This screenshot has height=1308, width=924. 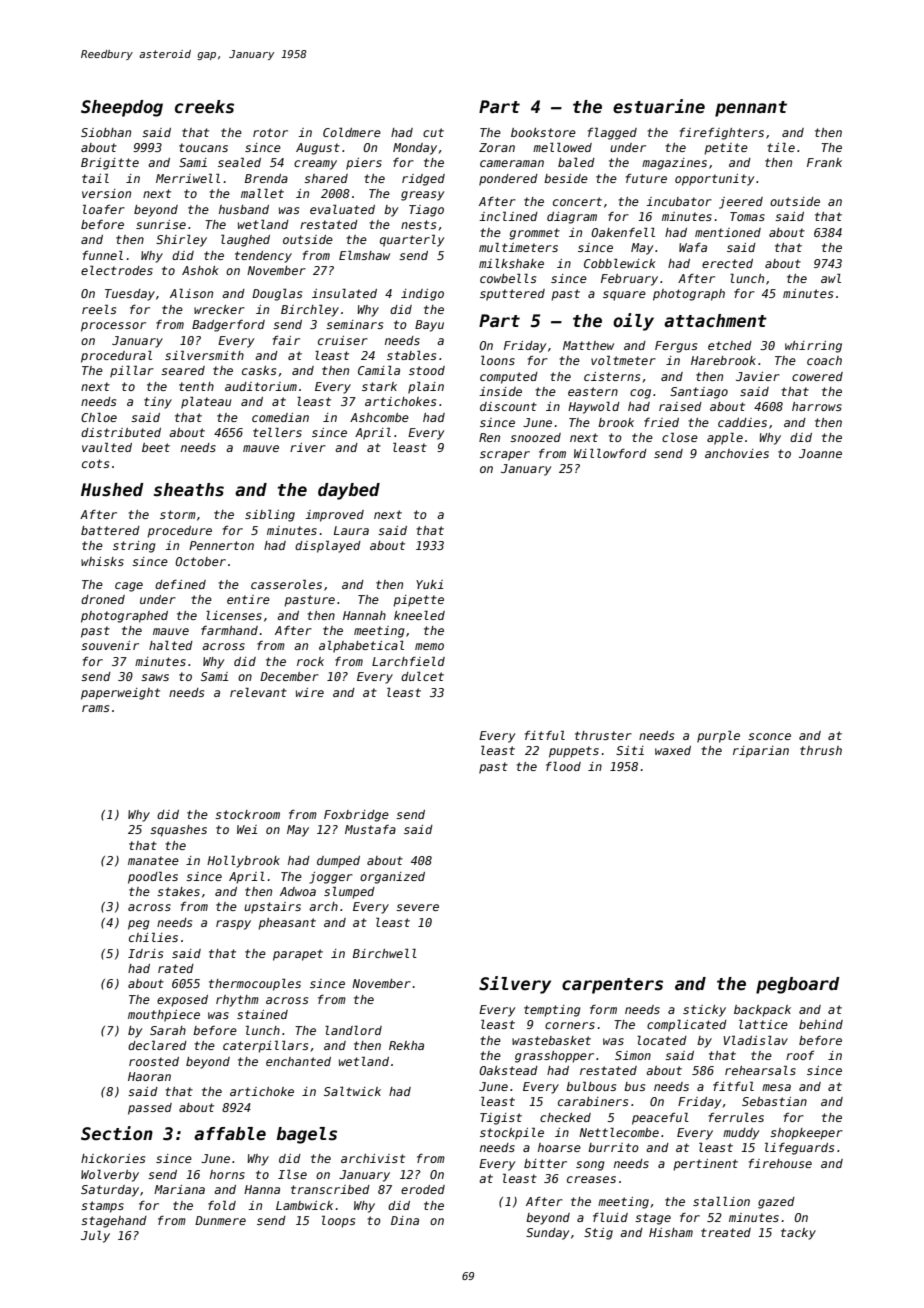 What do you see at coordinates (612, 986) in the screenshot?
I see `carpenters` at bounding box center [612, 986].
